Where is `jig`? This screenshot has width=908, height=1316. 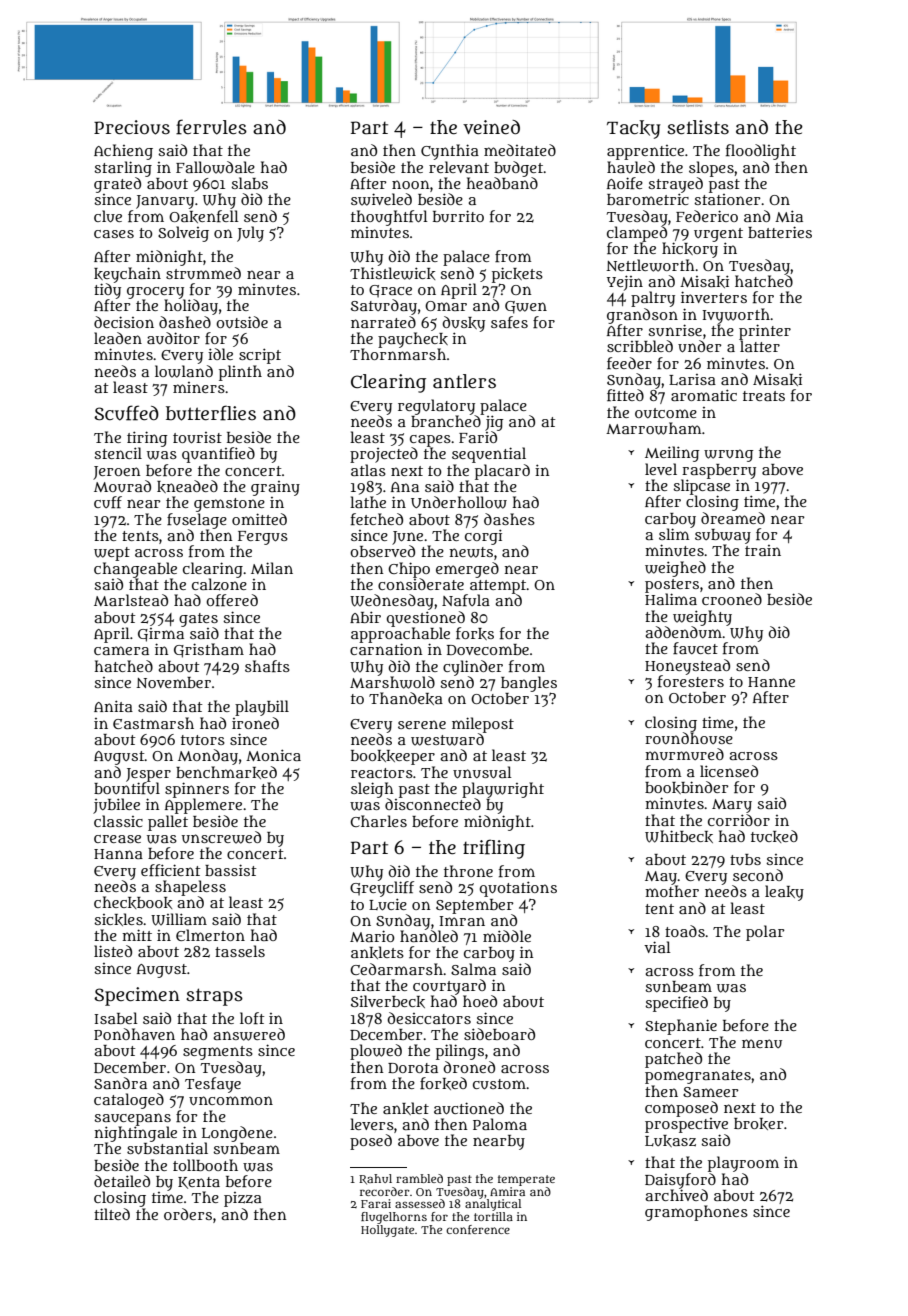 jig is located at coordinates (494, 423).
